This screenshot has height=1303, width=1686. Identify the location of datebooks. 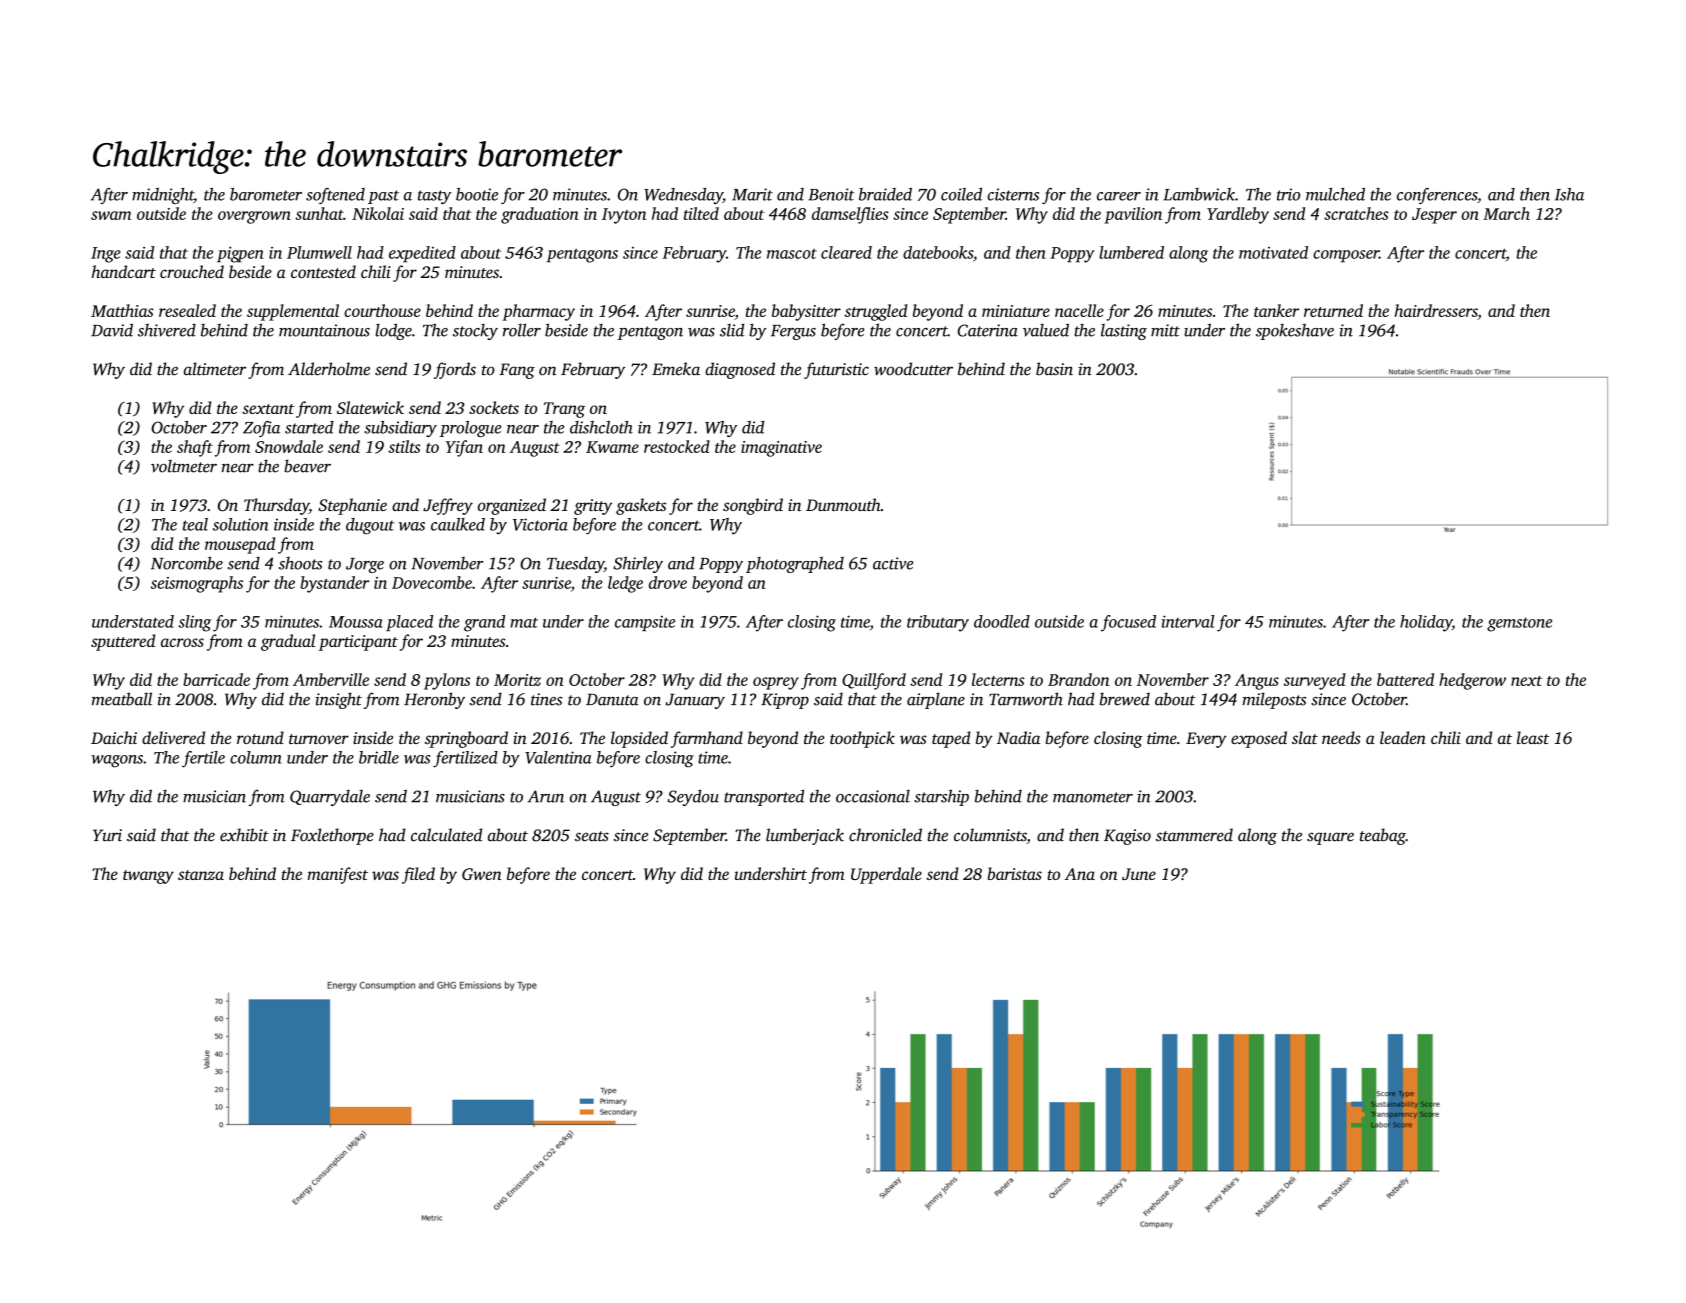
(938, 252).
